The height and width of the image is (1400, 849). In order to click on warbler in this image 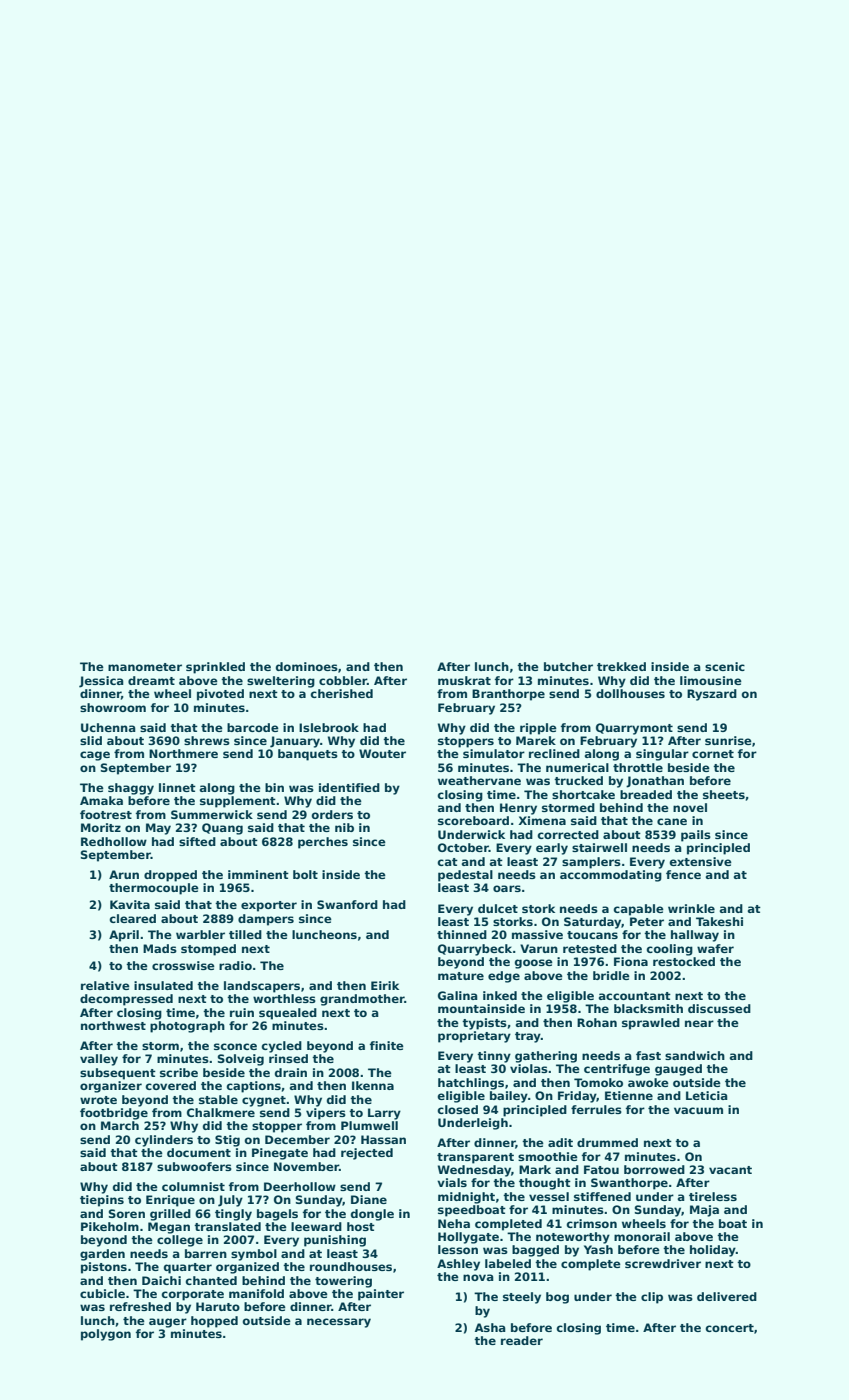, I will do `click(200, 934)`.
